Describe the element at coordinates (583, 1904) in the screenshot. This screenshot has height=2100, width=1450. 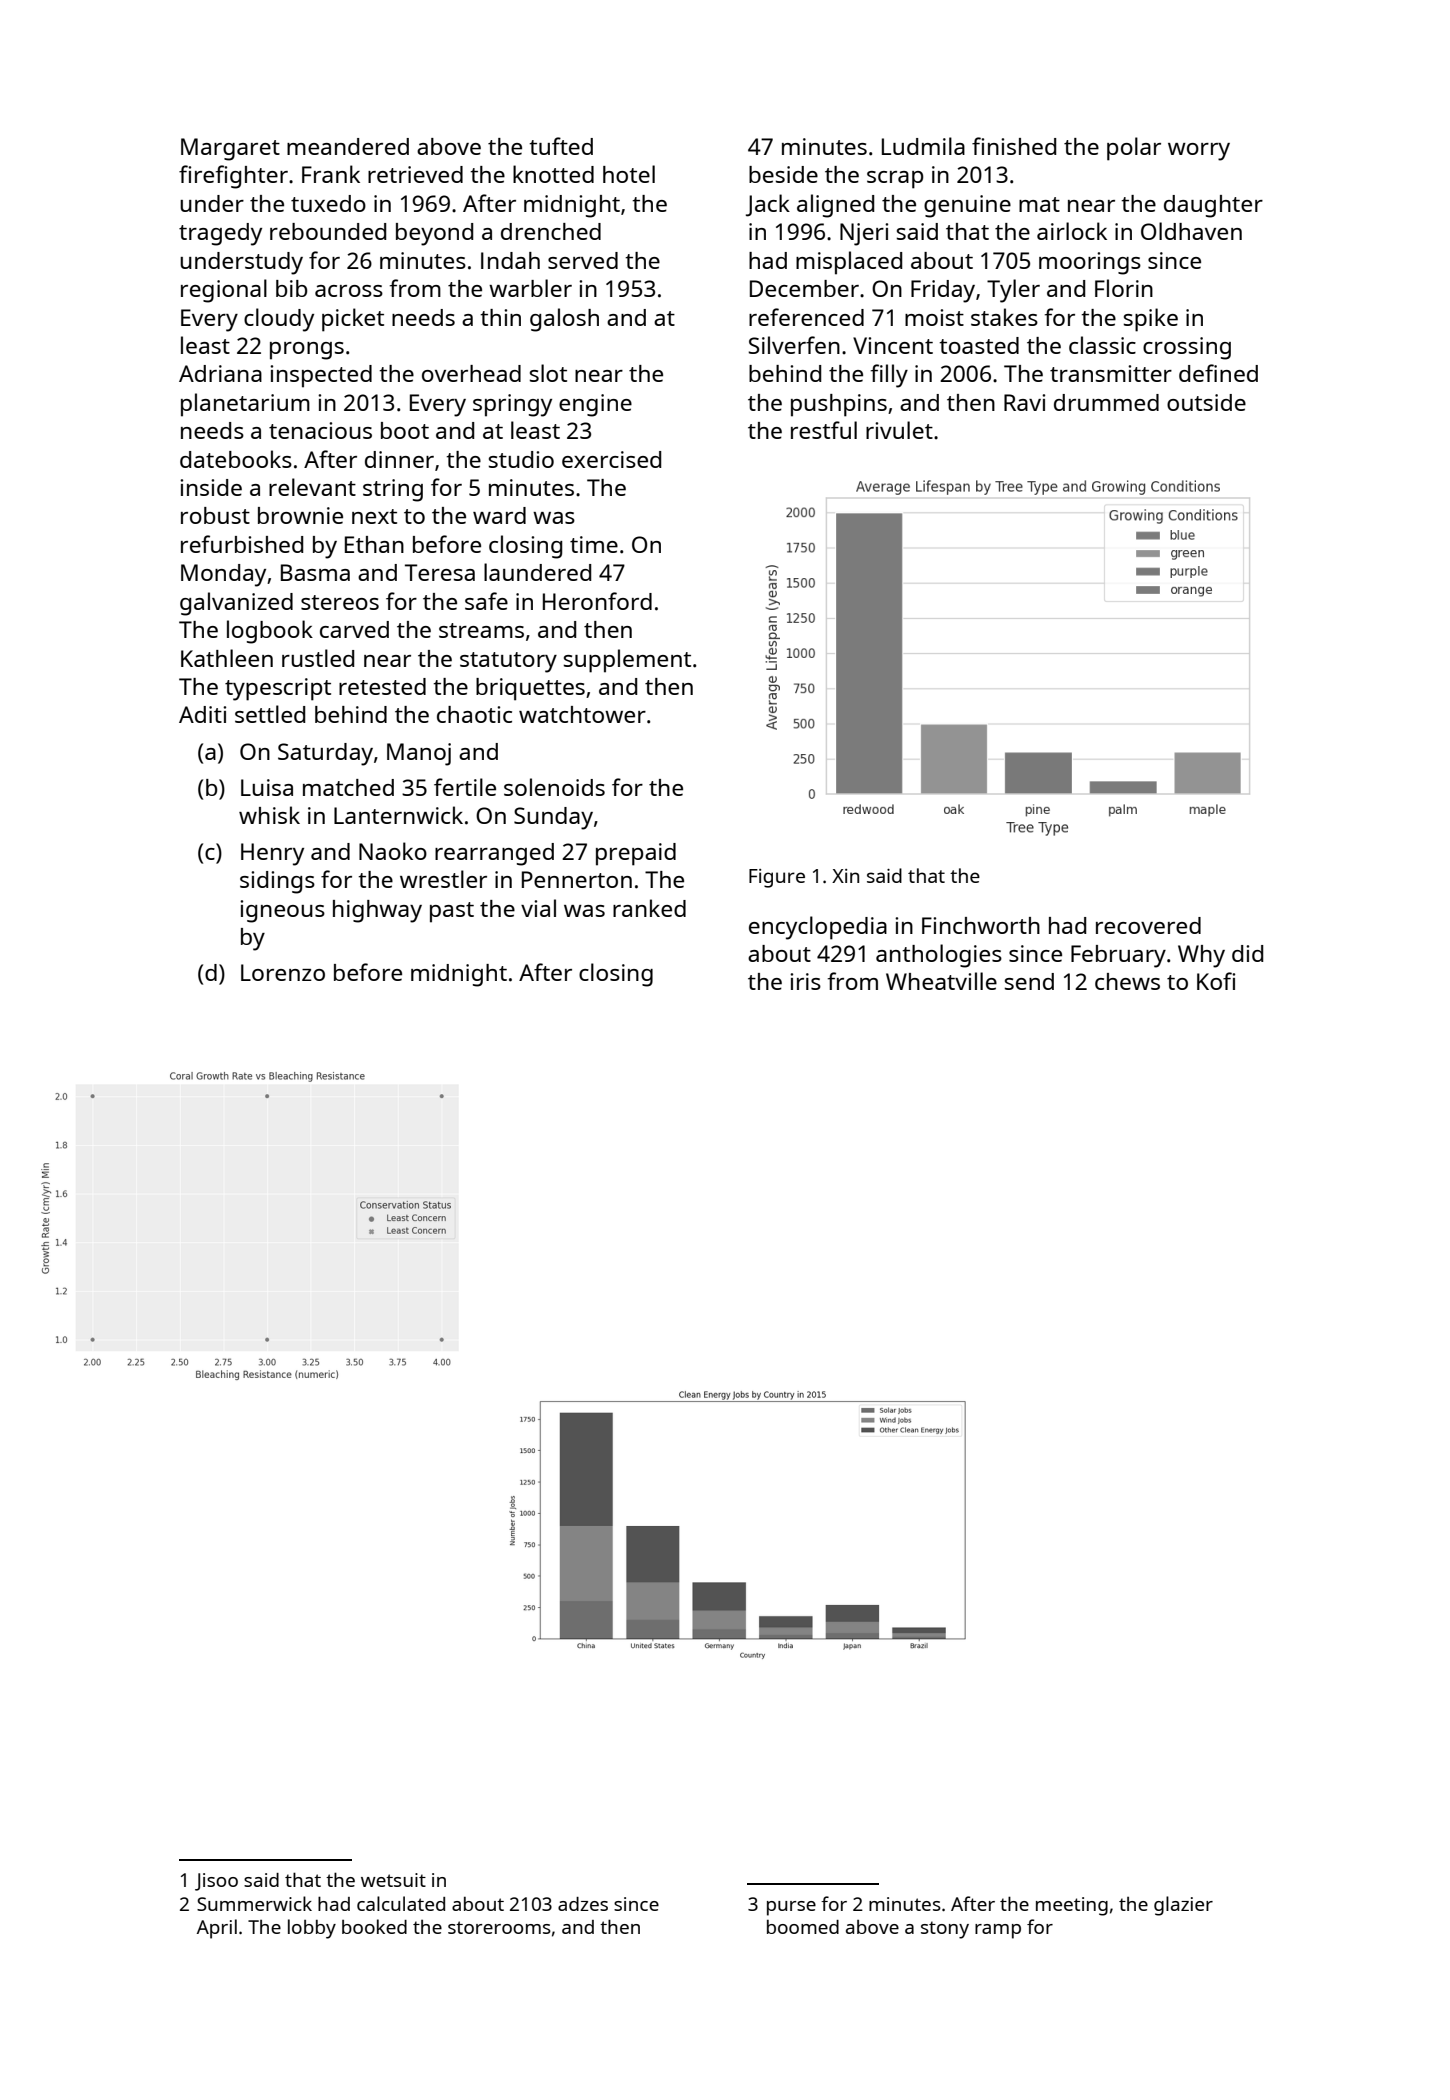
I see `adzes` at that location.
